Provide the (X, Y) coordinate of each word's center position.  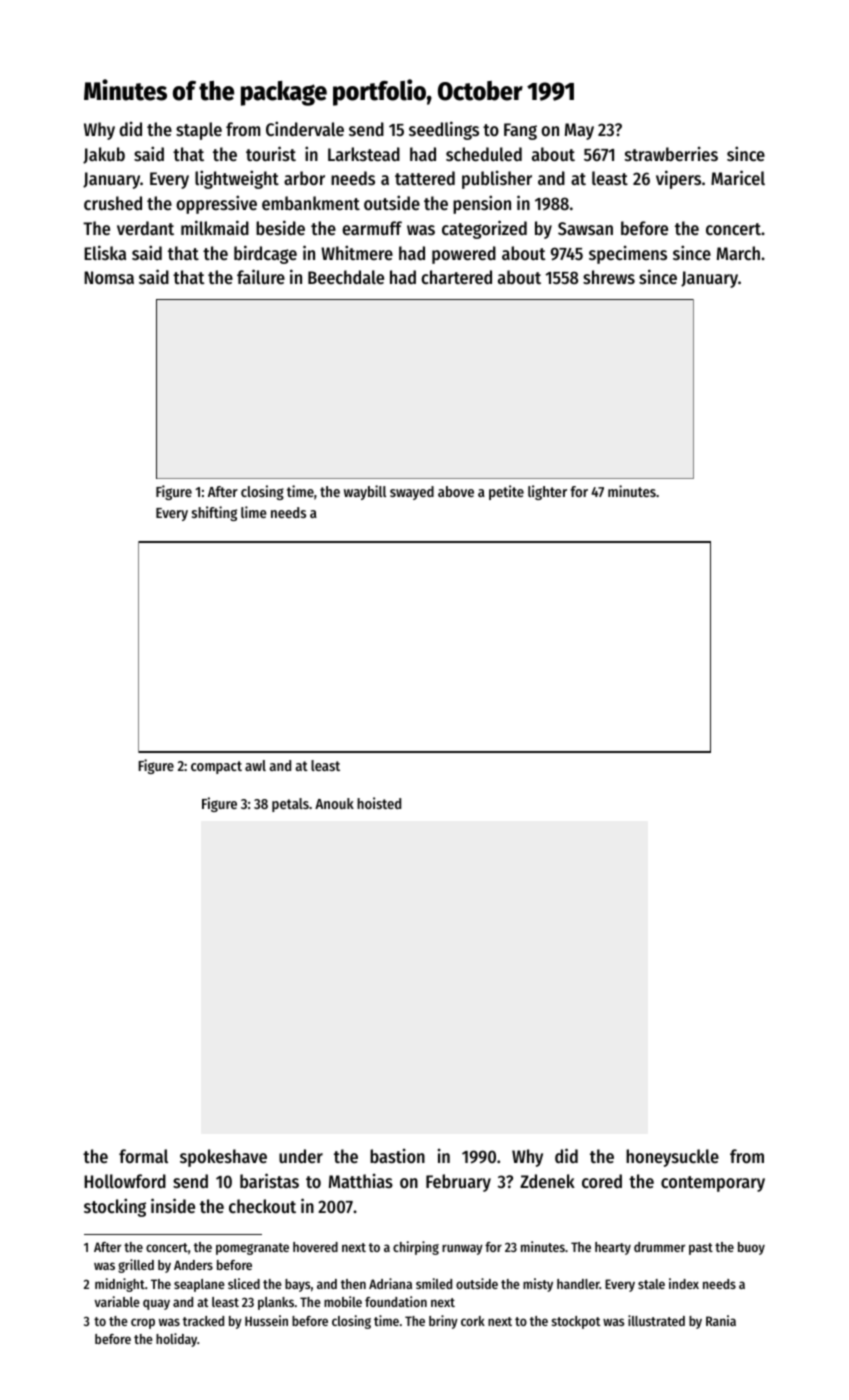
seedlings (444, 130)
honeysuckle (672, 1158)
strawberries (671, 154)
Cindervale (305, 128)
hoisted (379, 803)
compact (216, 767)
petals (290, 805)
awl (255, 765)
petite (506, 492)
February (458, 1183)
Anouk (334, 803)
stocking (115, 1207)
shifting (214, 513)
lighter (547, 492)
